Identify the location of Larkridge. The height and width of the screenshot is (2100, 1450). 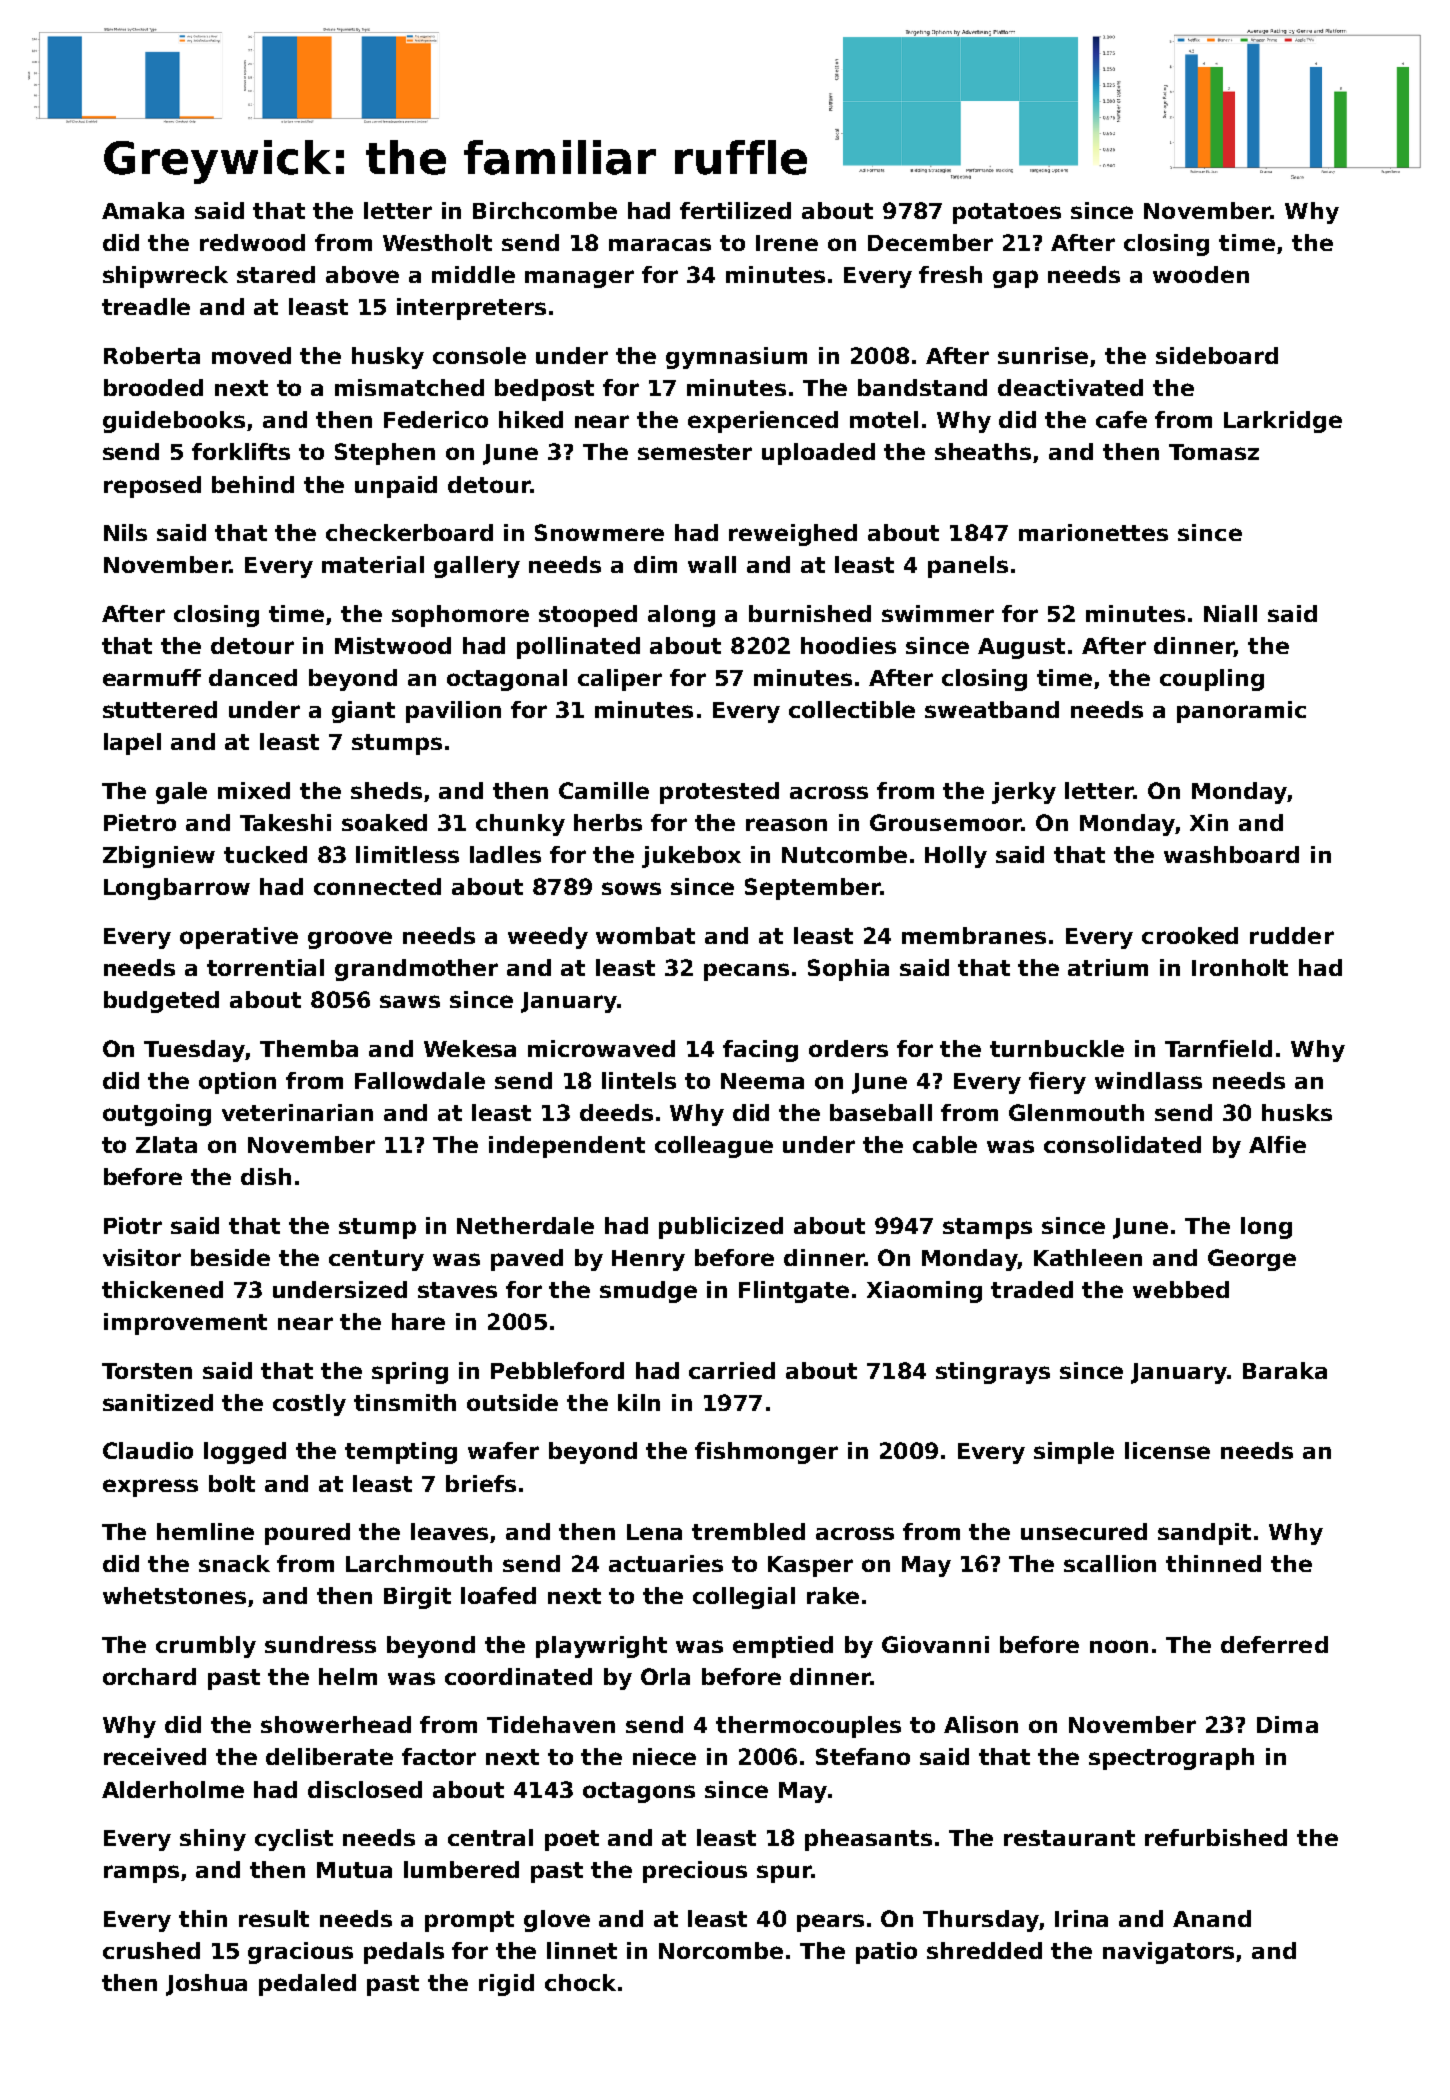
(1283, 422).
